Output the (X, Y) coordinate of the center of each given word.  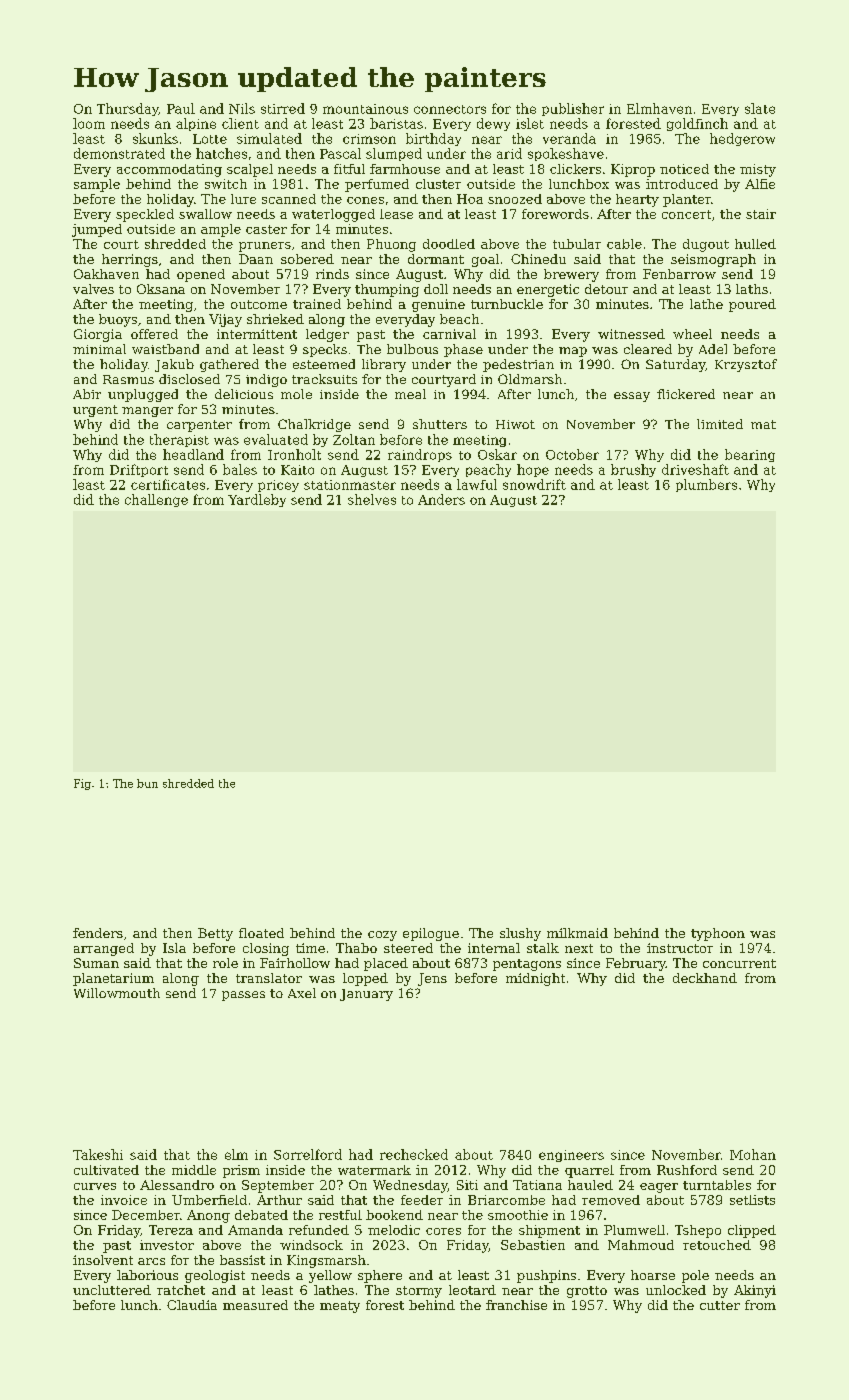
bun (147, 783)
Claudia (192, 1305)
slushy (520, 934)
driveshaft (695, 469)
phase (463, 350)
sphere (380, 1276)
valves (93, 289)
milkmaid (577, 933)
